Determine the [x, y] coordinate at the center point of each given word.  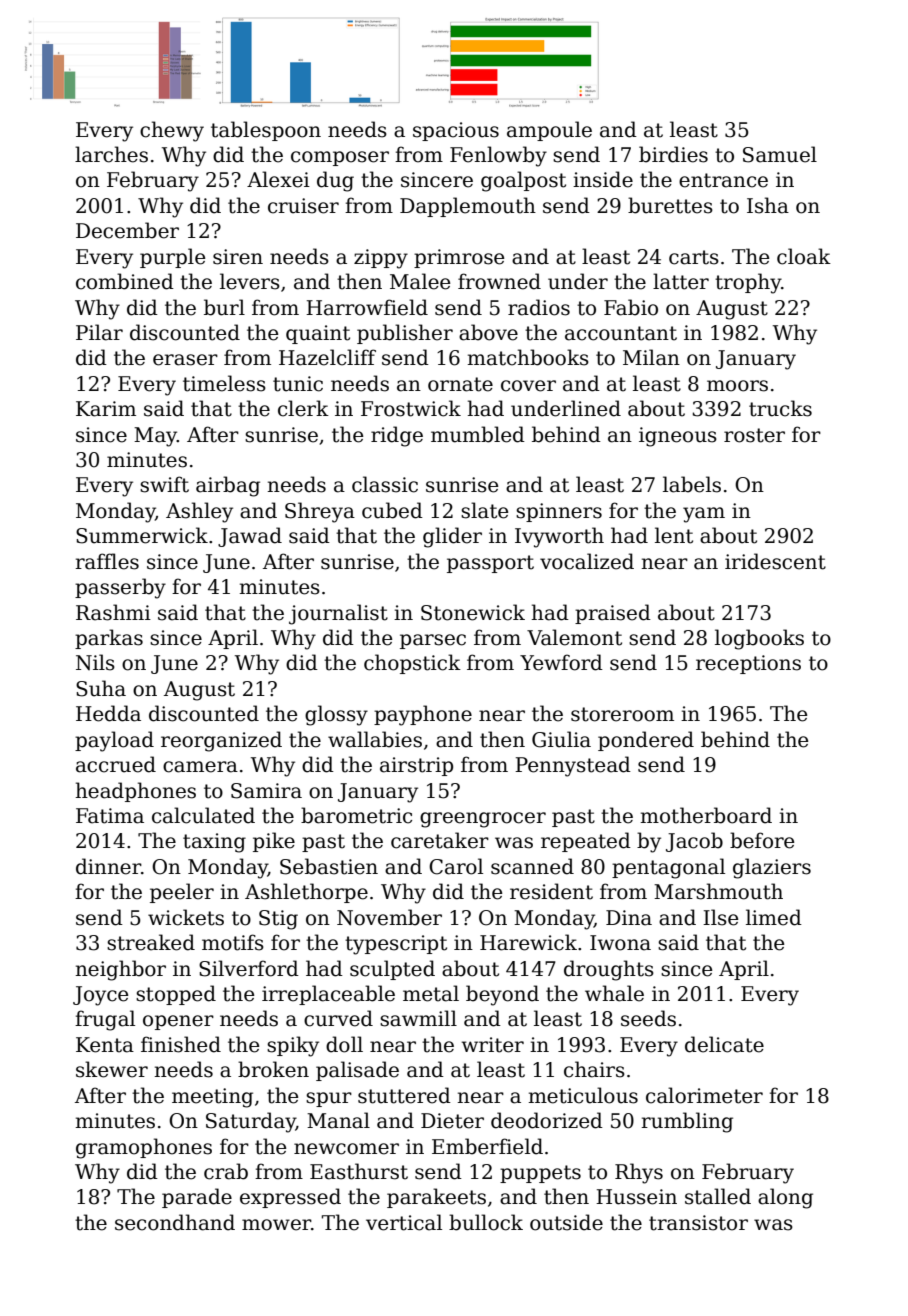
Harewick [528, 942]
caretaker [440, 840]
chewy [172, 131]
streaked [151, 942]
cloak [804, 256]
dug [335, 181]
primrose [459, 258]
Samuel [780, 154]
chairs [594, 1069]
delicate [724, 1044]
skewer [112, 1069]
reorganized [221, 741]
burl [224, 307]
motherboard [706, 815]
